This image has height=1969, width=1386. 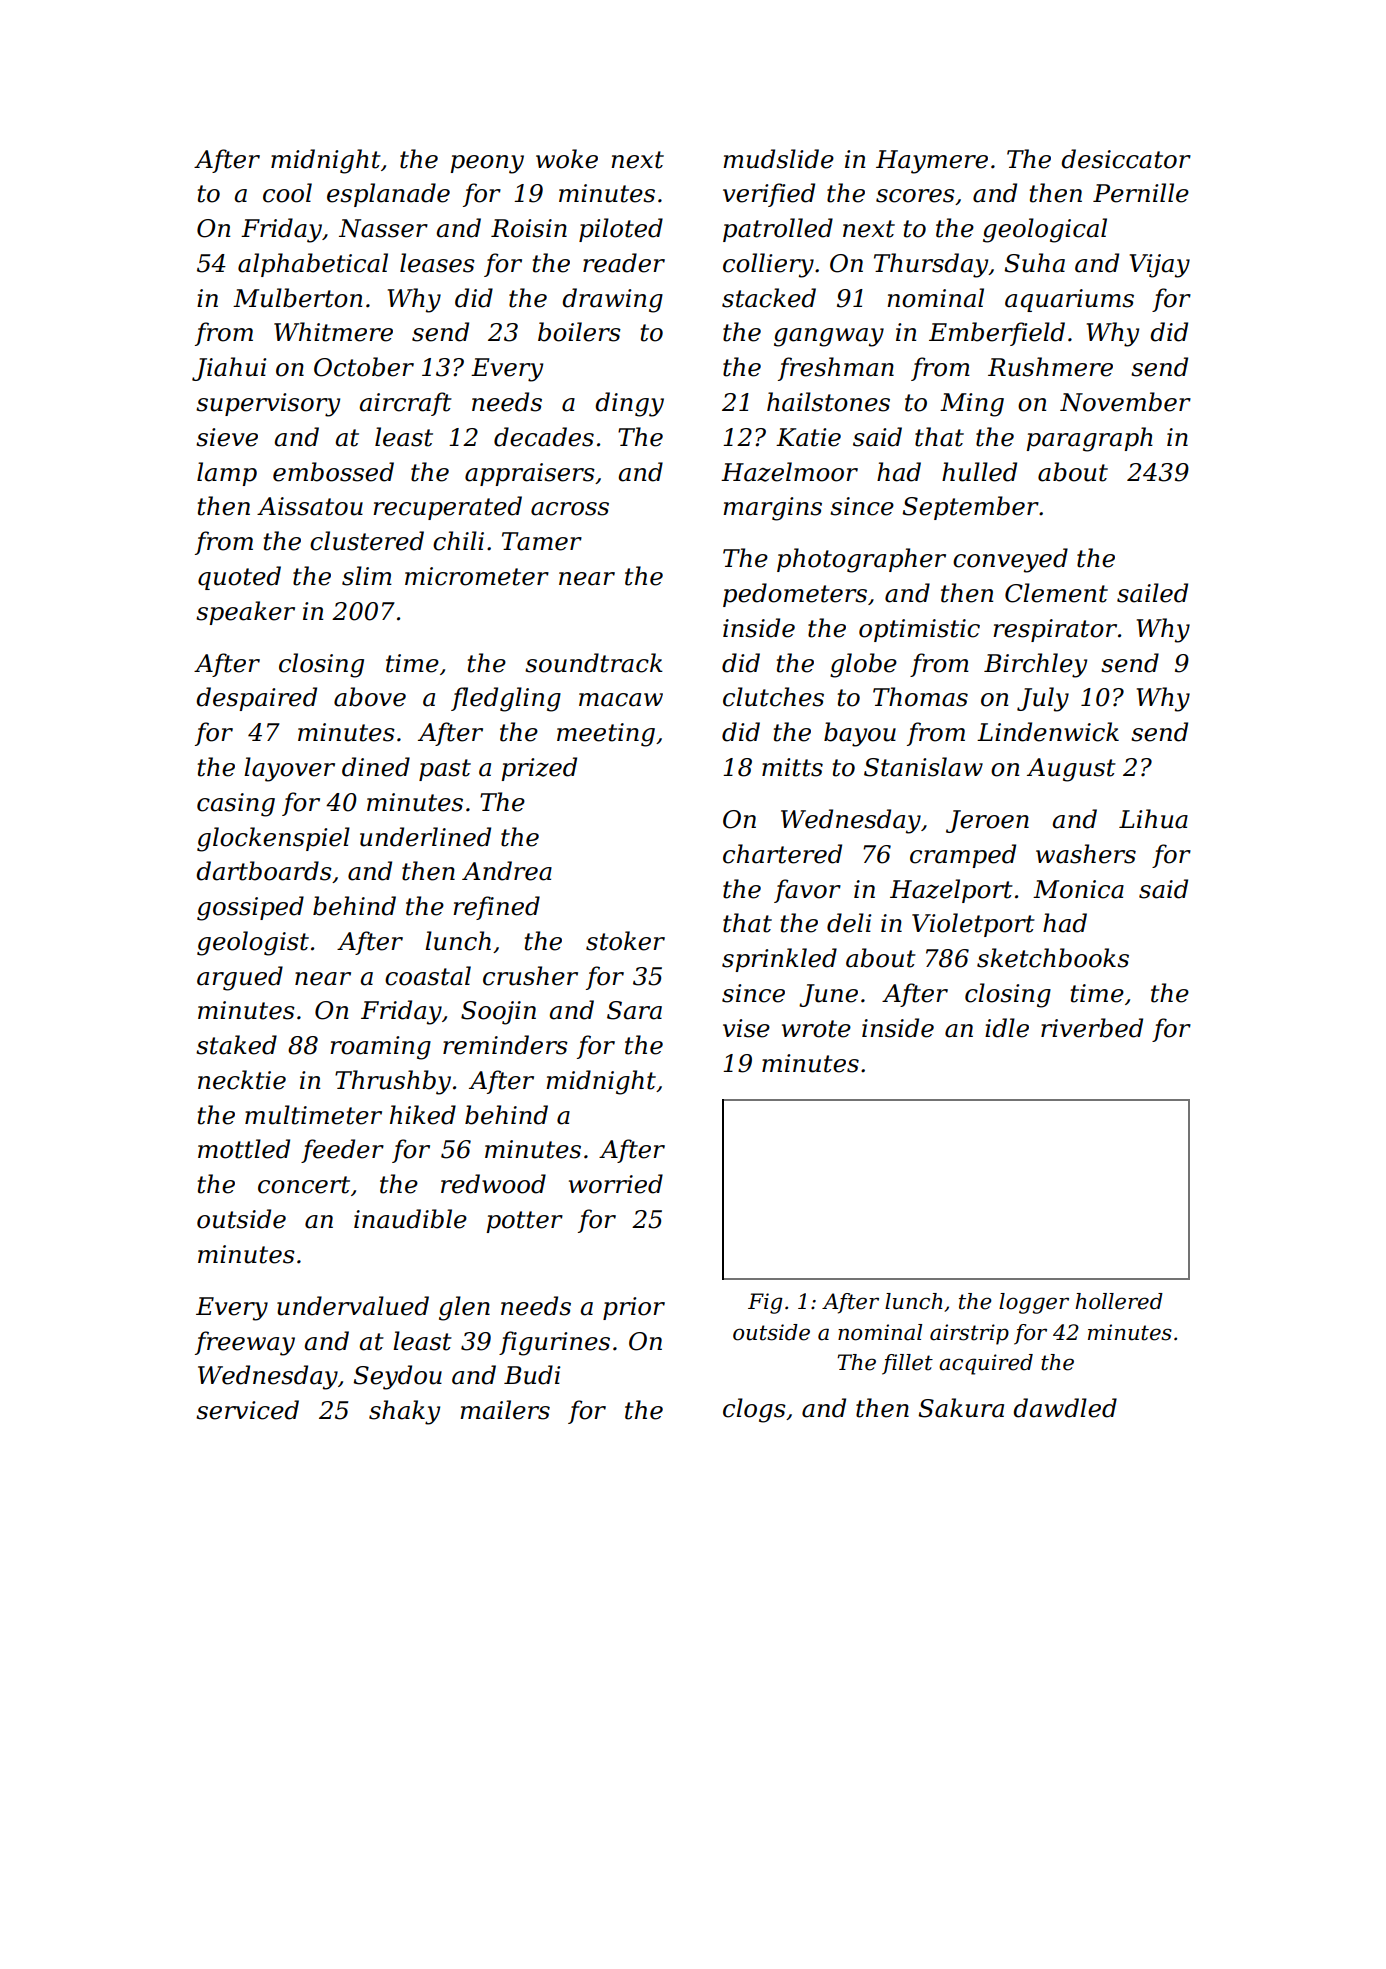 What do you see at coordinates (1034, 1303) in the image?
I see `logger` at bounding box center [1034, 1303].
